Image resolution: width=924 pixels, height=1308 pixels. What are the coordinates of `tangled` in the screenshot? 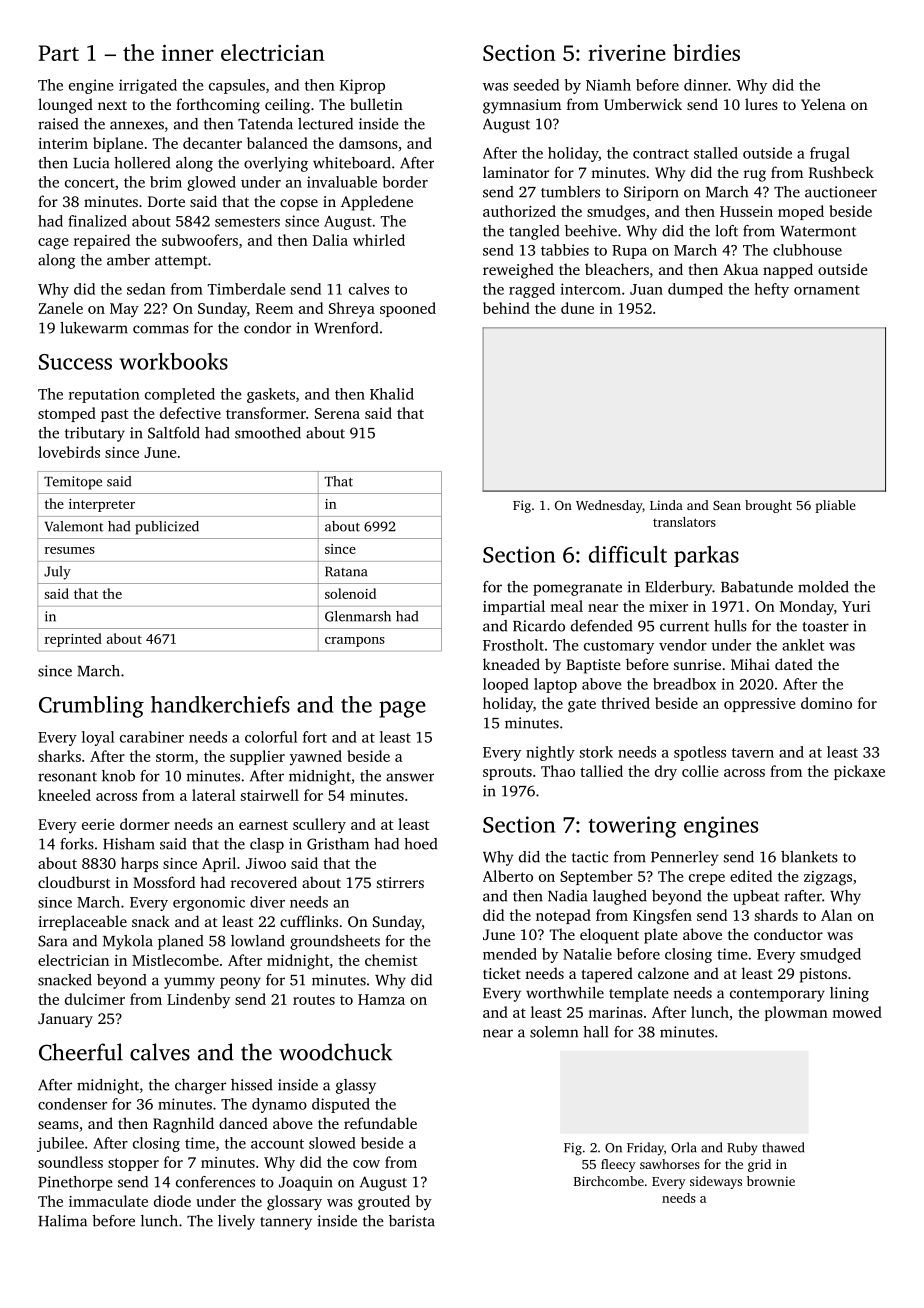 It's located at (534, 232).
